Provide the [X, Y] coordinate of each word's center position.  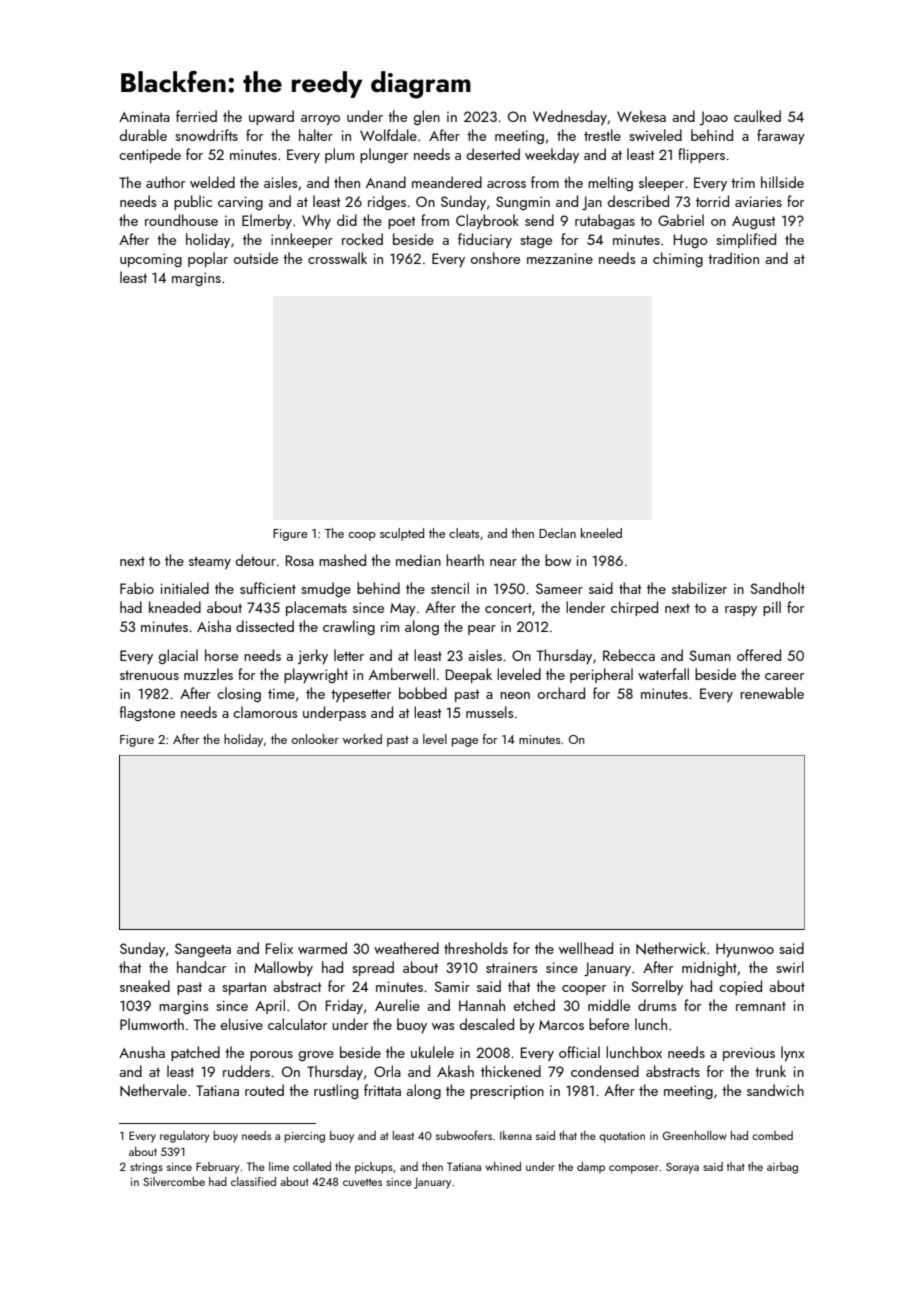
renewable [772, 693]
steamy [210, 562]
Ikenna [516, 1135]
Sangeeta [203, 950]
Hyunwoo [745, 950]
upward [271, 117]
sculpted [402, 534]
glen [427, 117]
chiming [678, 259]
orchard [561, 693]
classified [253, 1181]
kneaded [175, 607]
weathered [406, 948]
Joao [714, 118]
